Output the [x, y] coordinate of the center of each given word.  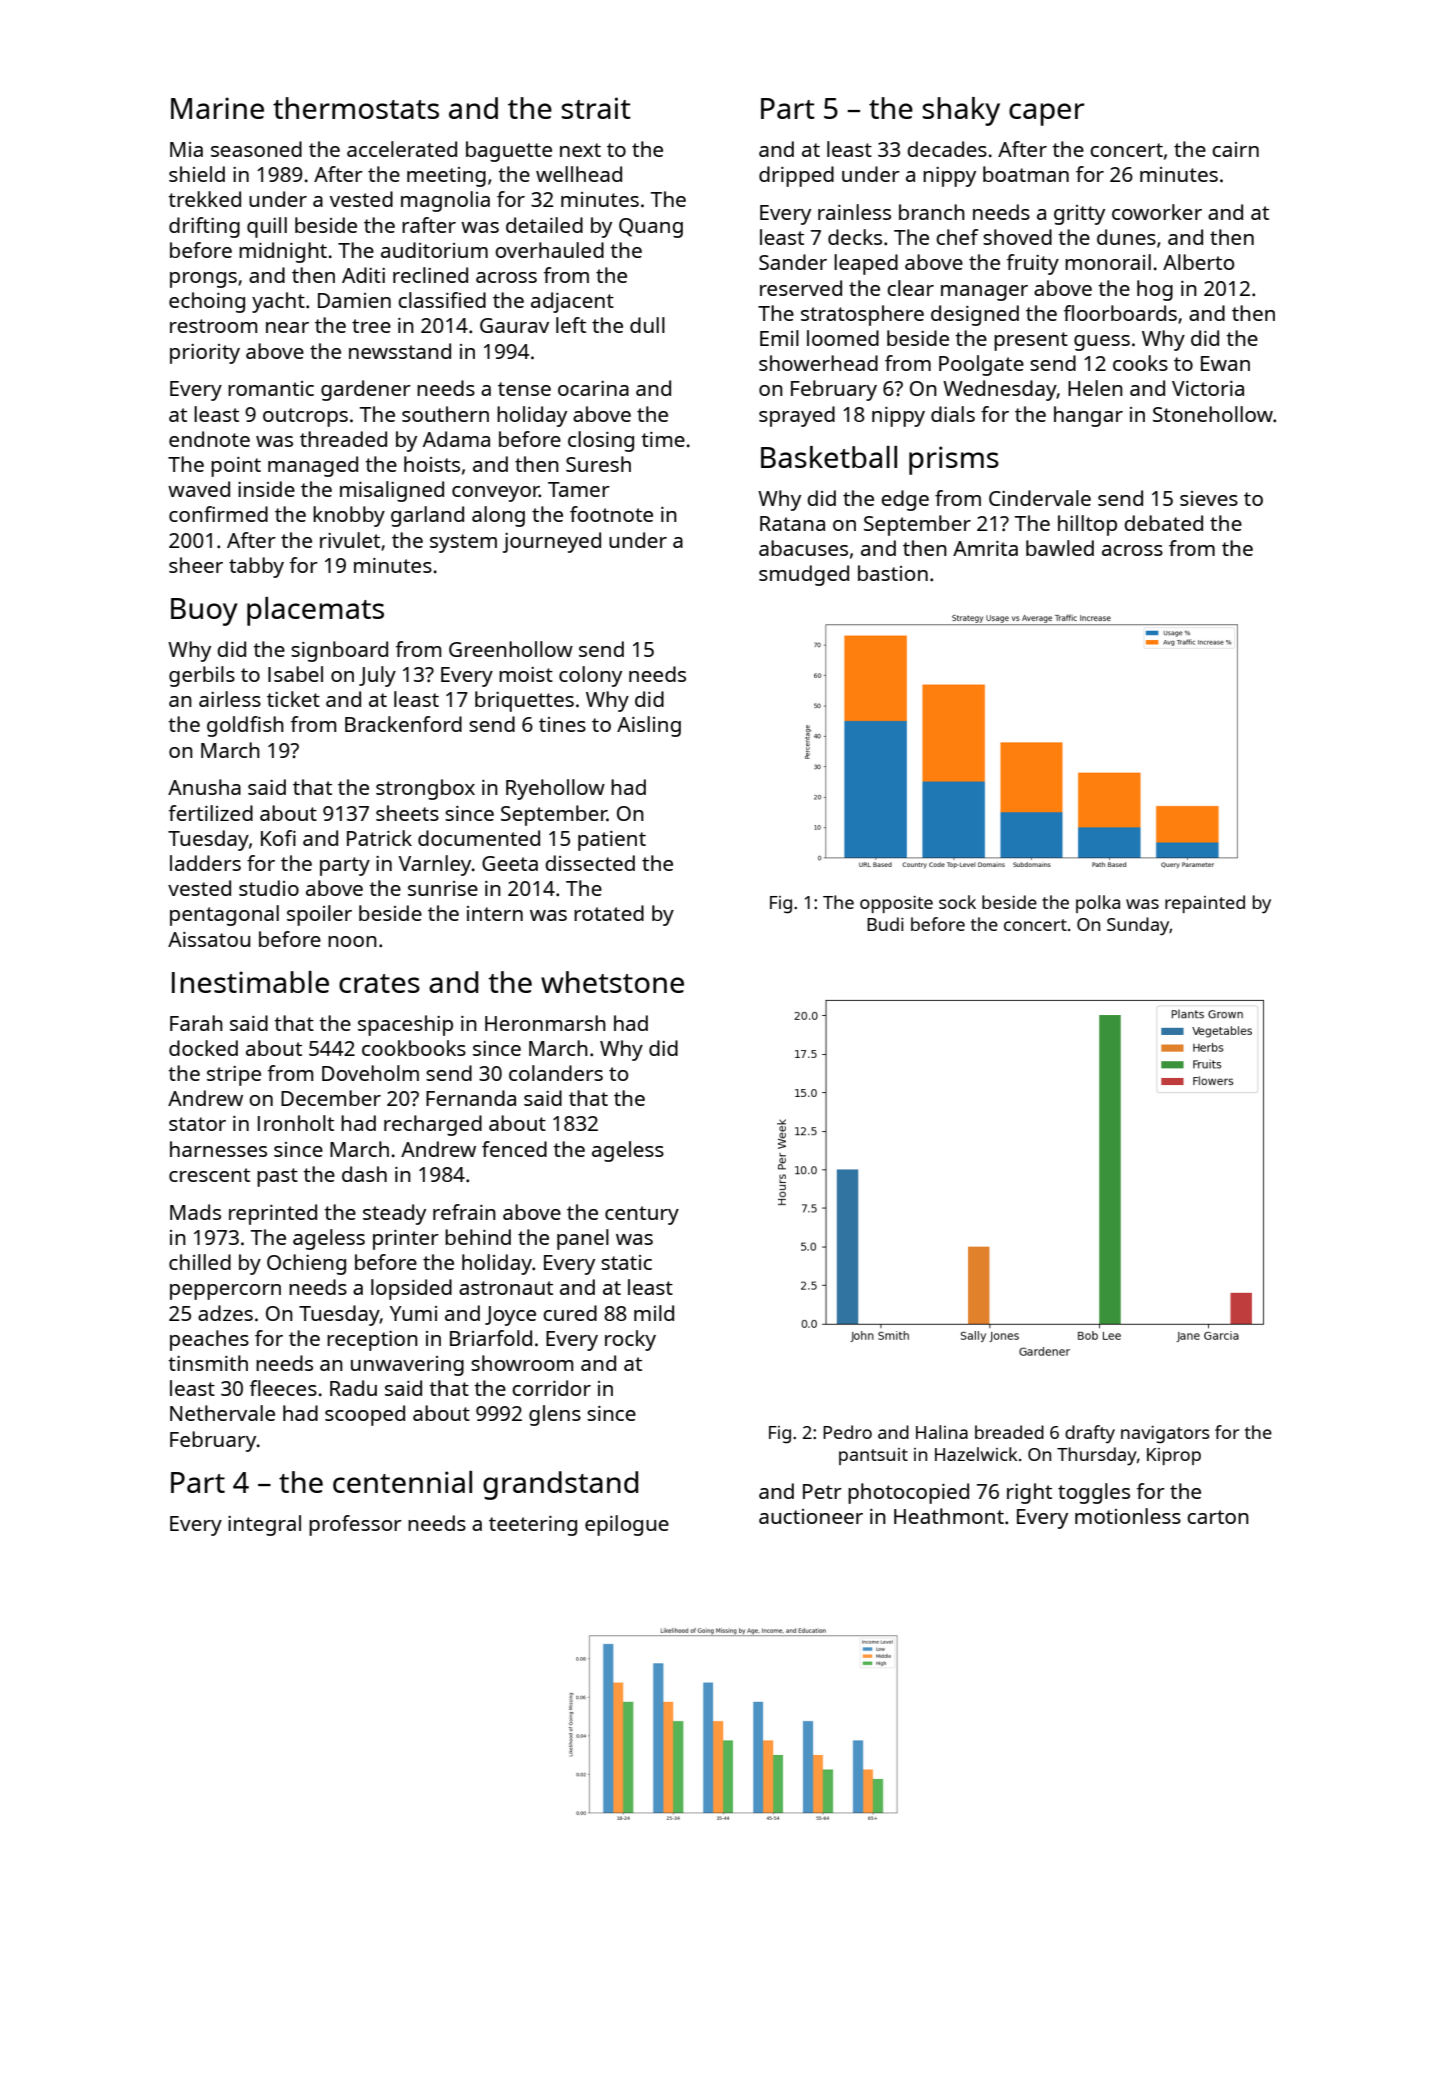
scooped [365, 1415]
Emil [779, 338]
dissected [590, 863]
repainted [1205, 904]
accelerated [402, 149]
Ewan [1225, 363]
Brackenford [403, 724]
